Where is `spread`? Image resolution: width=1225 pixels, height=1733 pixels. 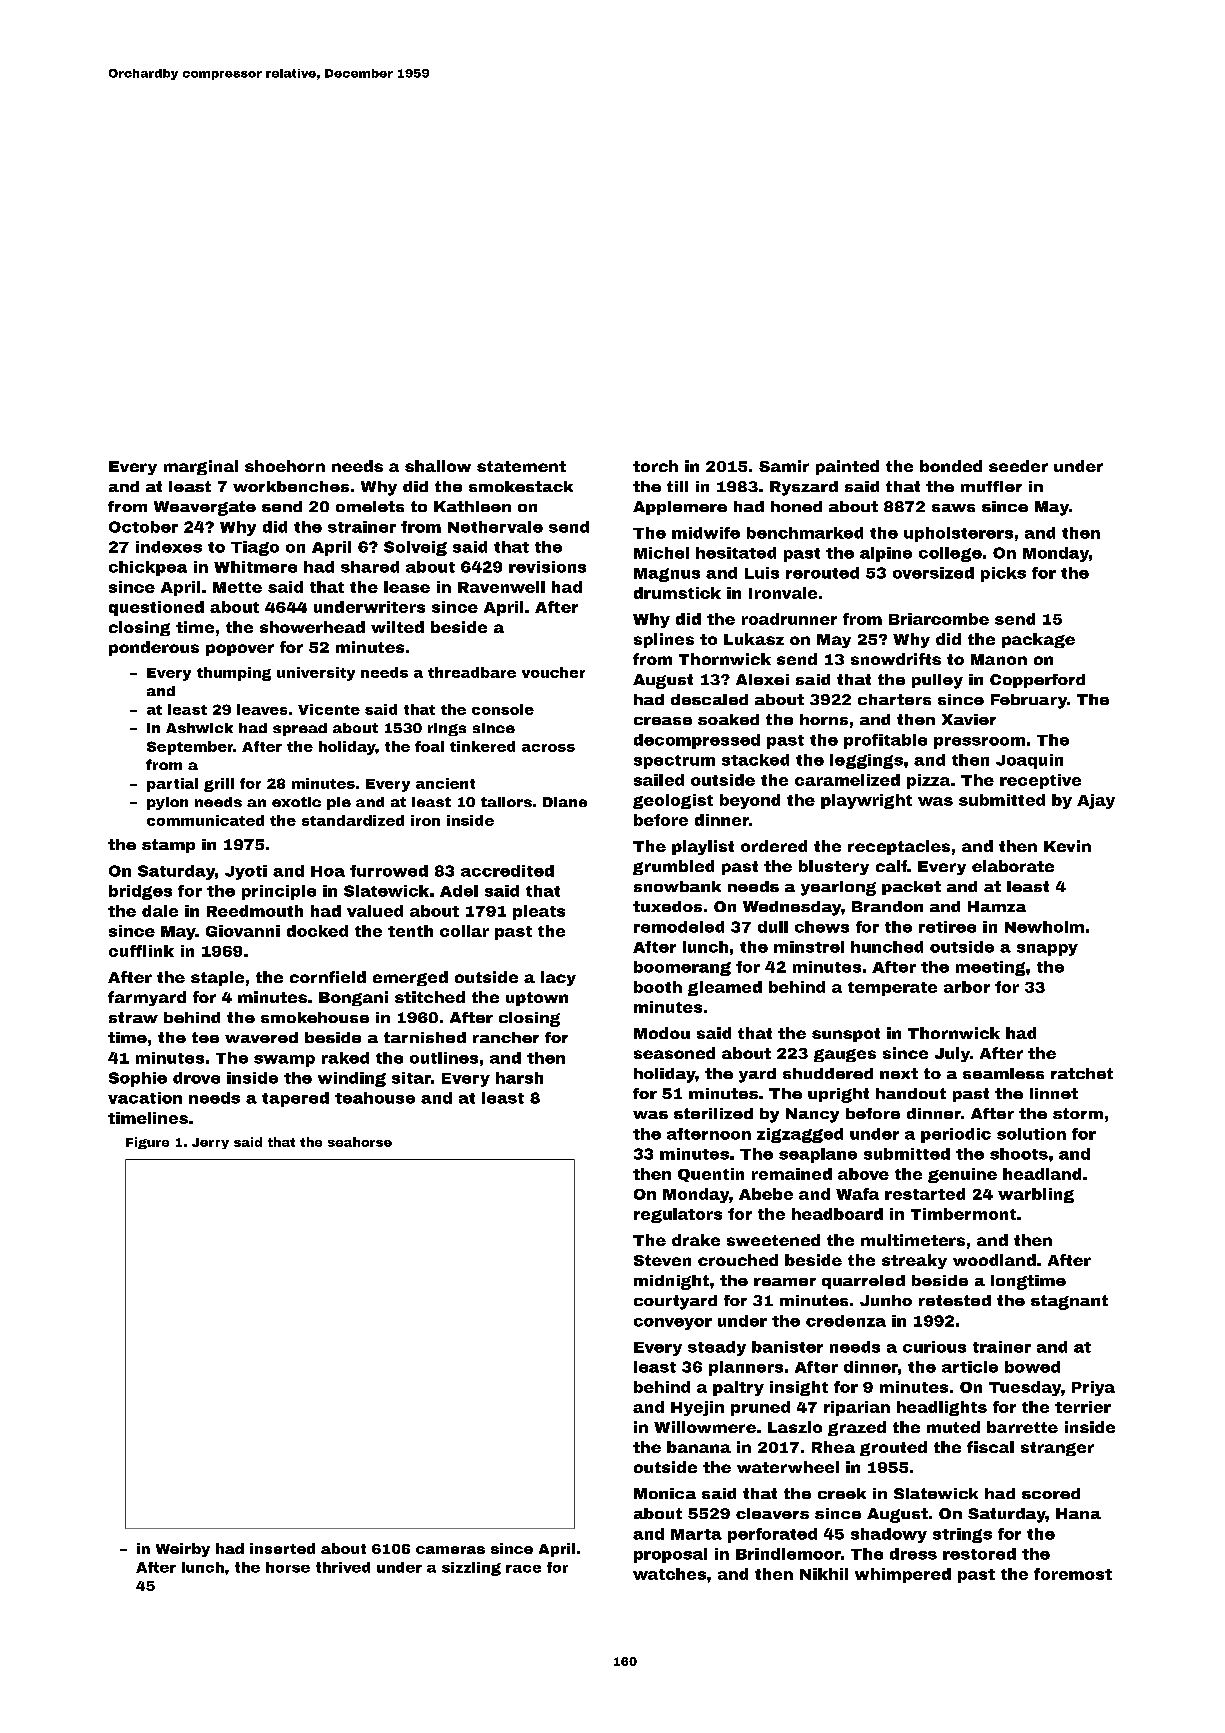
spread is located at coordinates (300, 729).
